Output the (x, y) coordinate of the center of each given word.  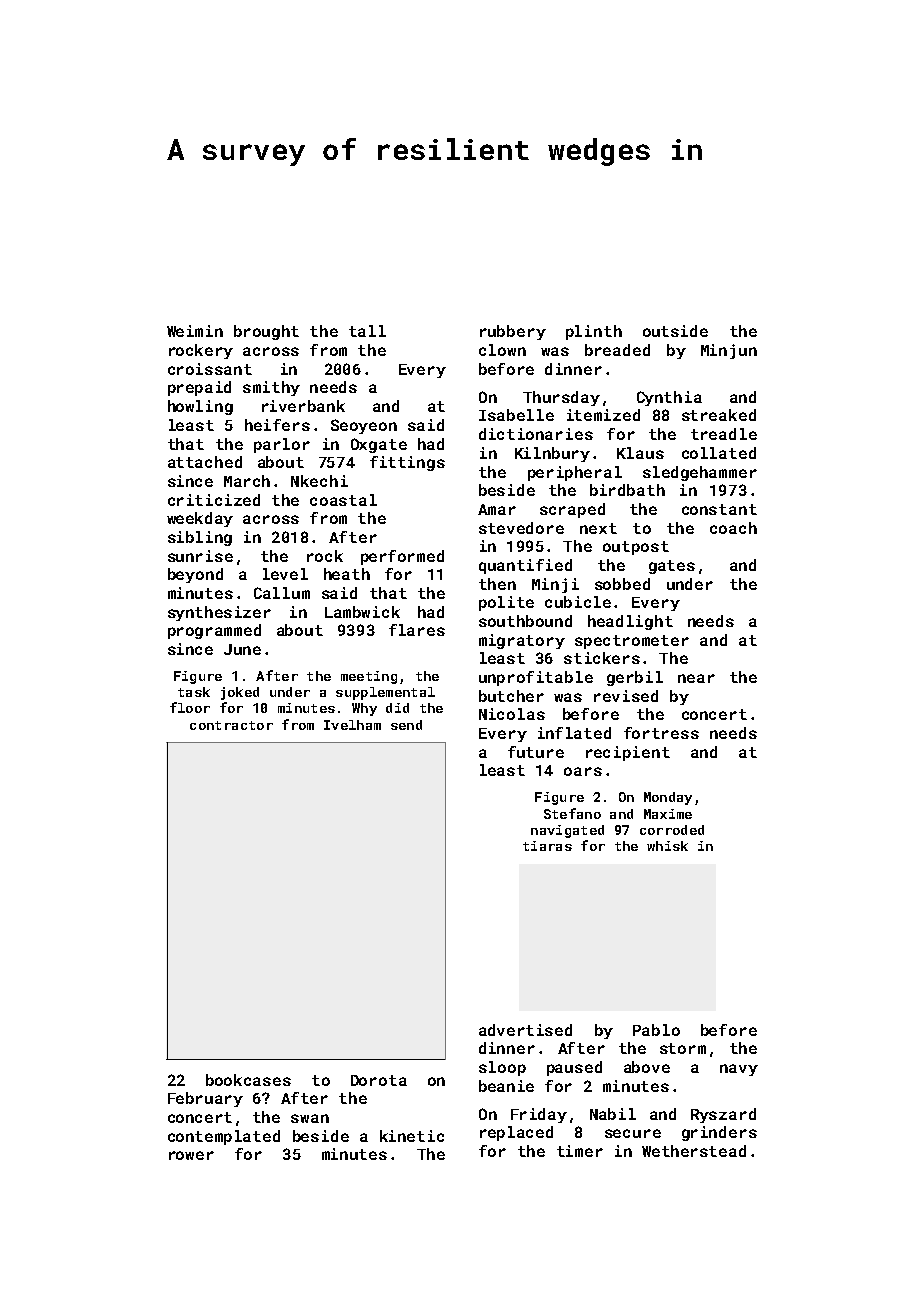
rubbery (513, 332)
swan (310, 1118)
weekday (200, 519)
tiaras (547, 846)
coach (733, 528)
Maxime (668, 814)
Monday (668, 798)
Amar (497, 509)
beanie (506, 1086)
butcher (511, 696)
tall (367, 331)
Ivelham (352, 725)
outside (675, 331)
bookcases (248, 1080)
